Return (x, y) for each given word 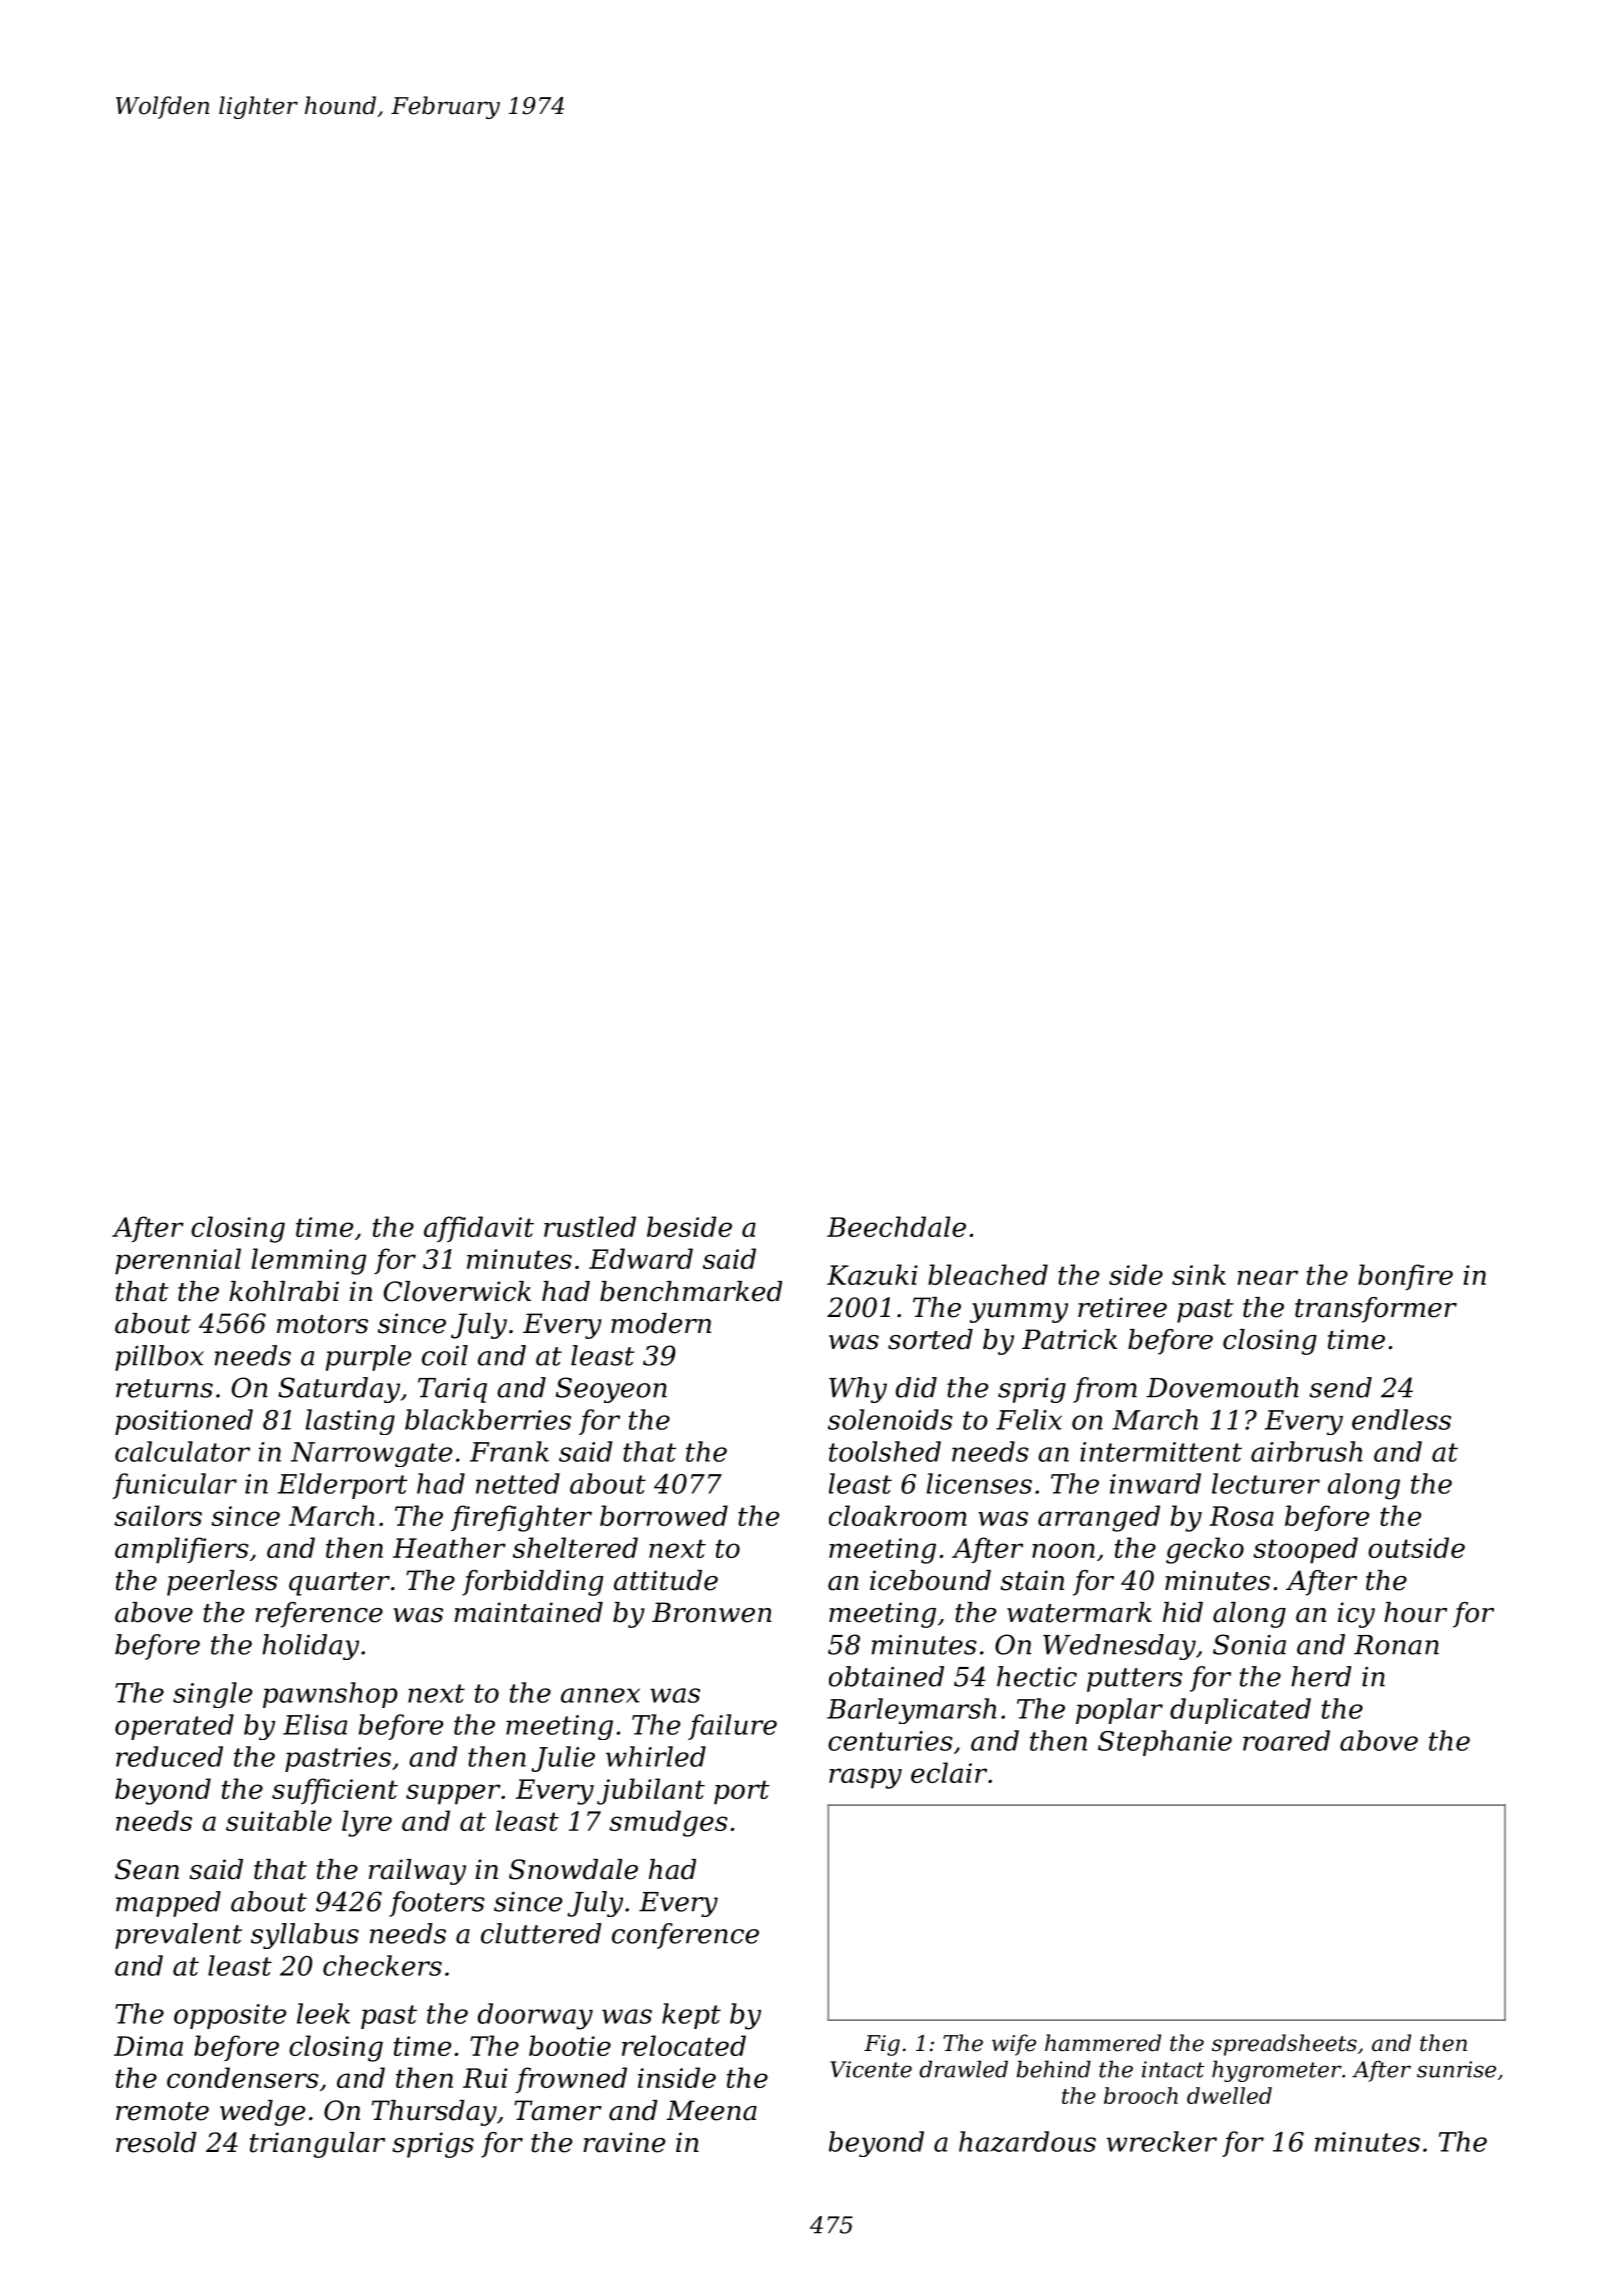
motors (322, 1324)
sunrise (1456, 2069)
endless (1401, 1419)
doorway (535, 2016)
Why (858, 1390)
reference (319, 1615)
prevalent (178, 1936)
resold (156, 2142)
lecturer (1266, 1483)
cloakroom (898, 1515)
